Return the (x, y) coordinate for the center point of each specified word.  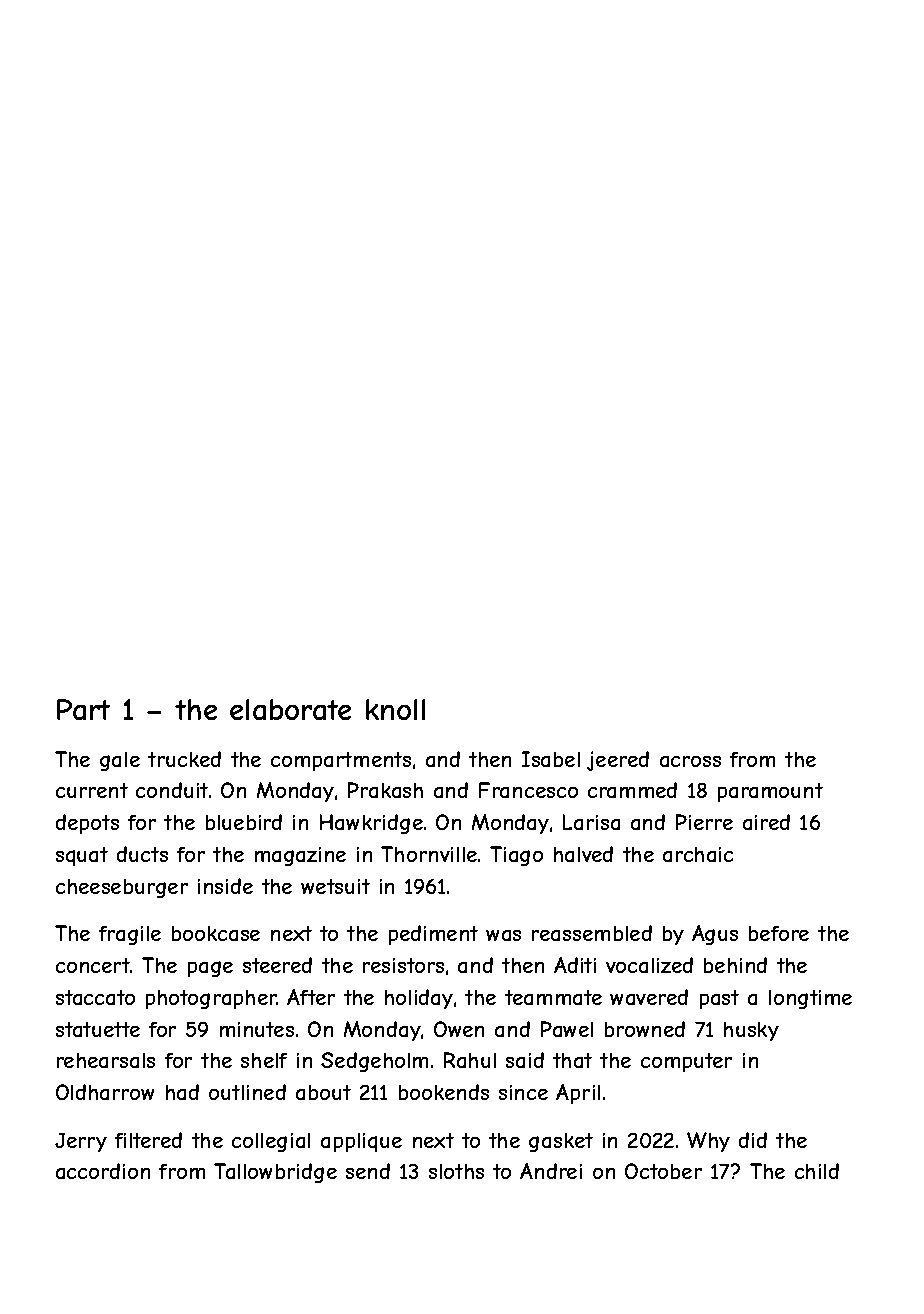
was (503, 935)
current (92, 790)
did (753, 1140)
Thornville (429, 854)
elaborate (290, 709)
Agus (715, 935)
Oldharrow (105, 1092)
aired (766, 822)
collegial (271, 1142)
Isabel (551, 759)
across (690, 761)
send (368, 1171)
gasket (561, 1142)
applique (361, 1142)
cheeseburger (122, 888)
